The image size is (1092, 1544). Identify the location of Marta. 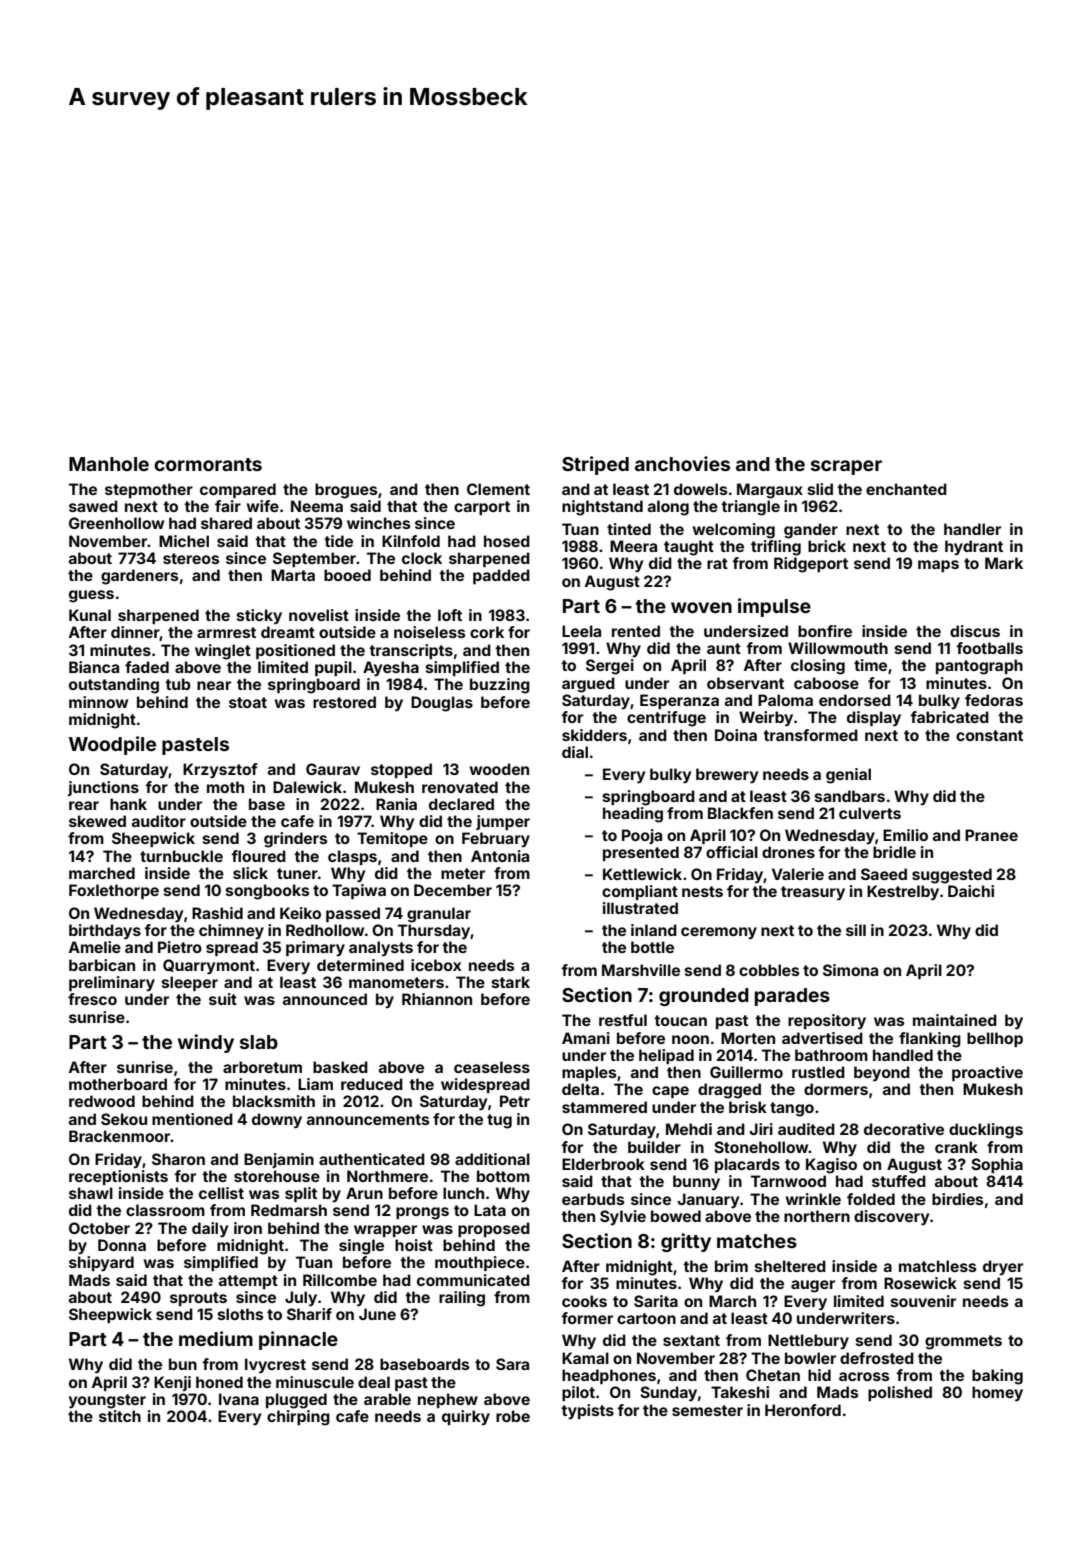
(293, 575).
